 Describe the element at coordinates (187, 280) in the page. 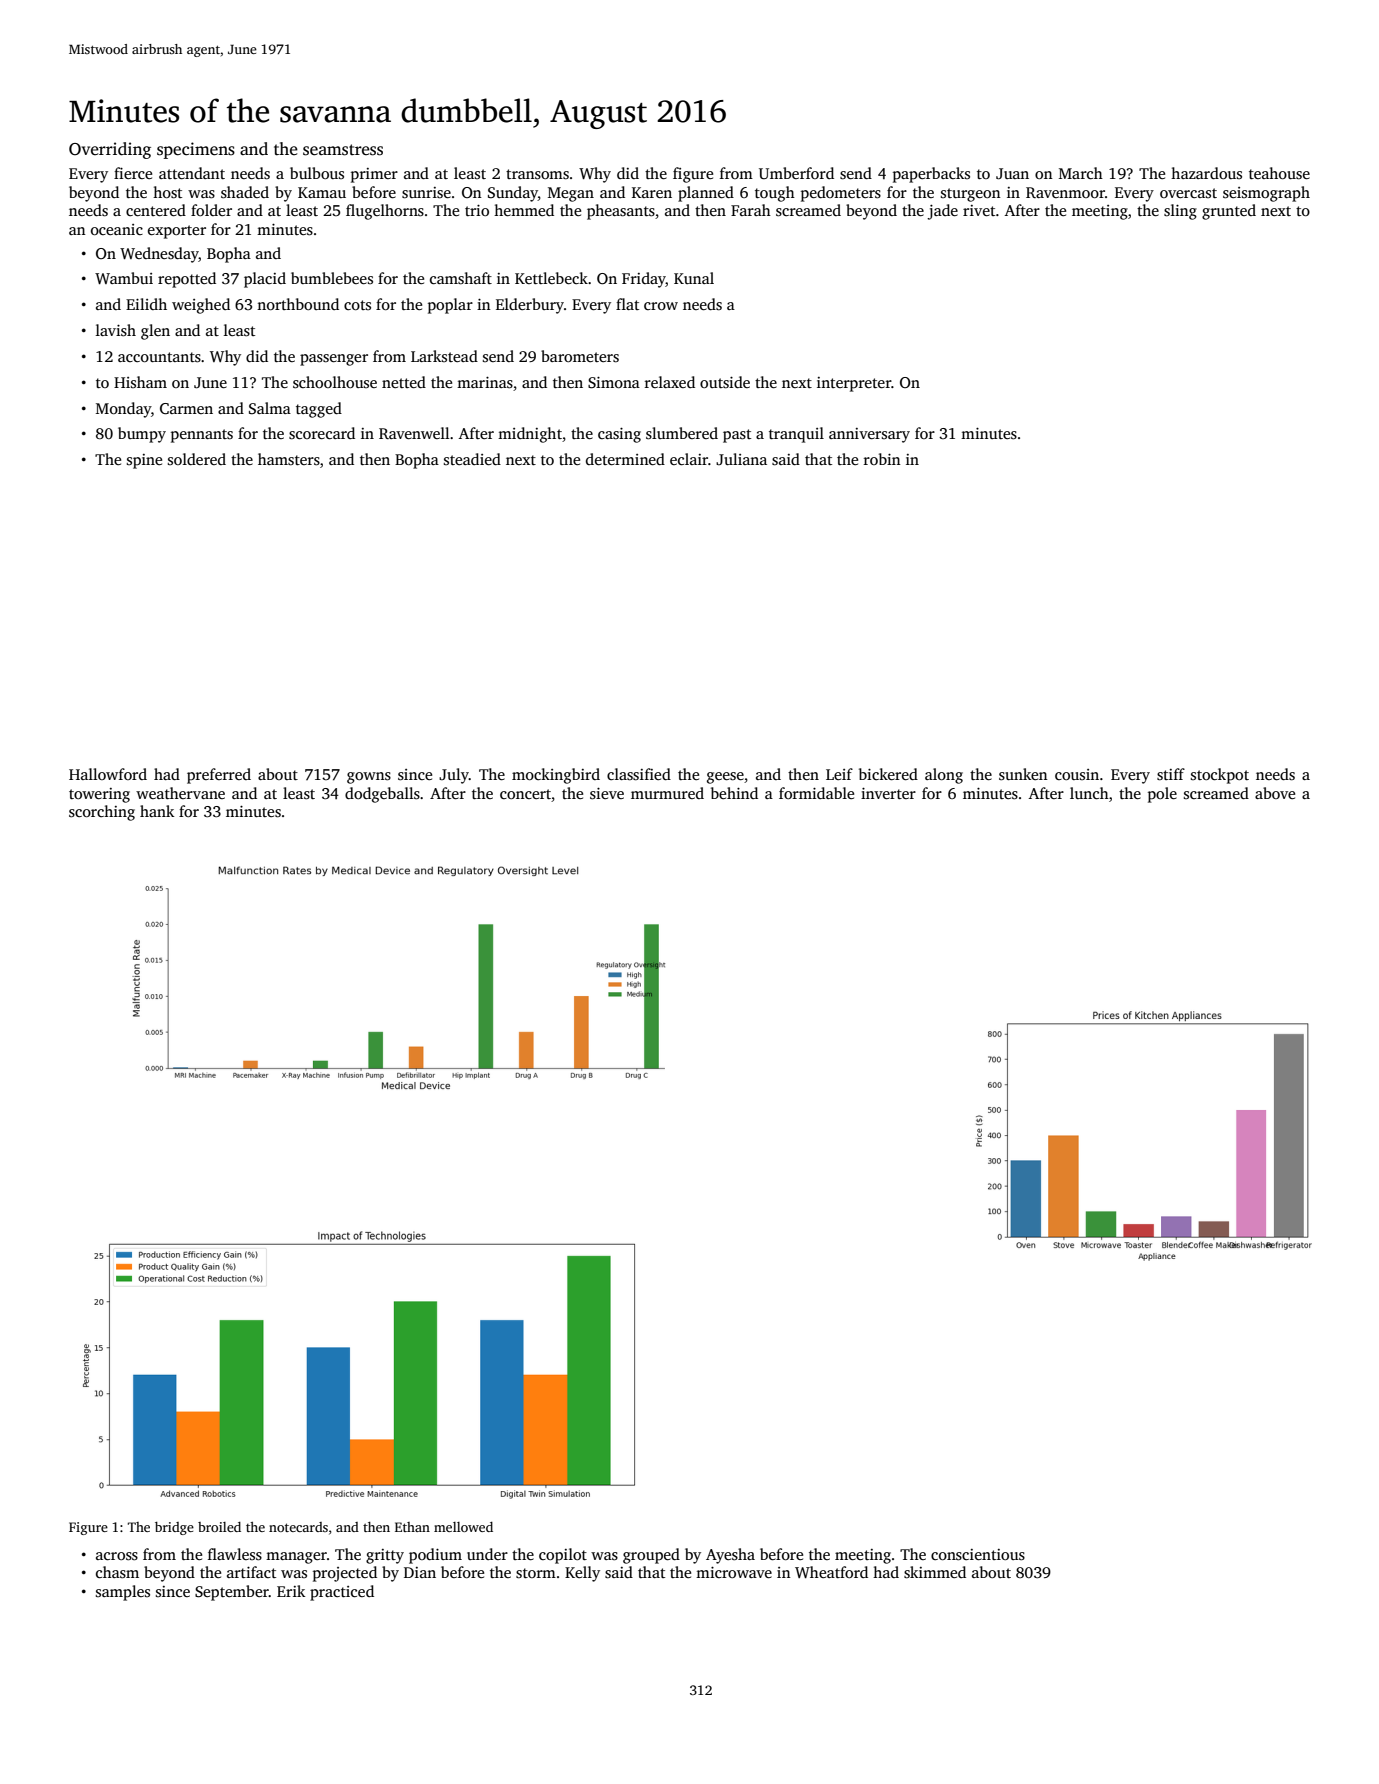

I see `repotted` at that location.
